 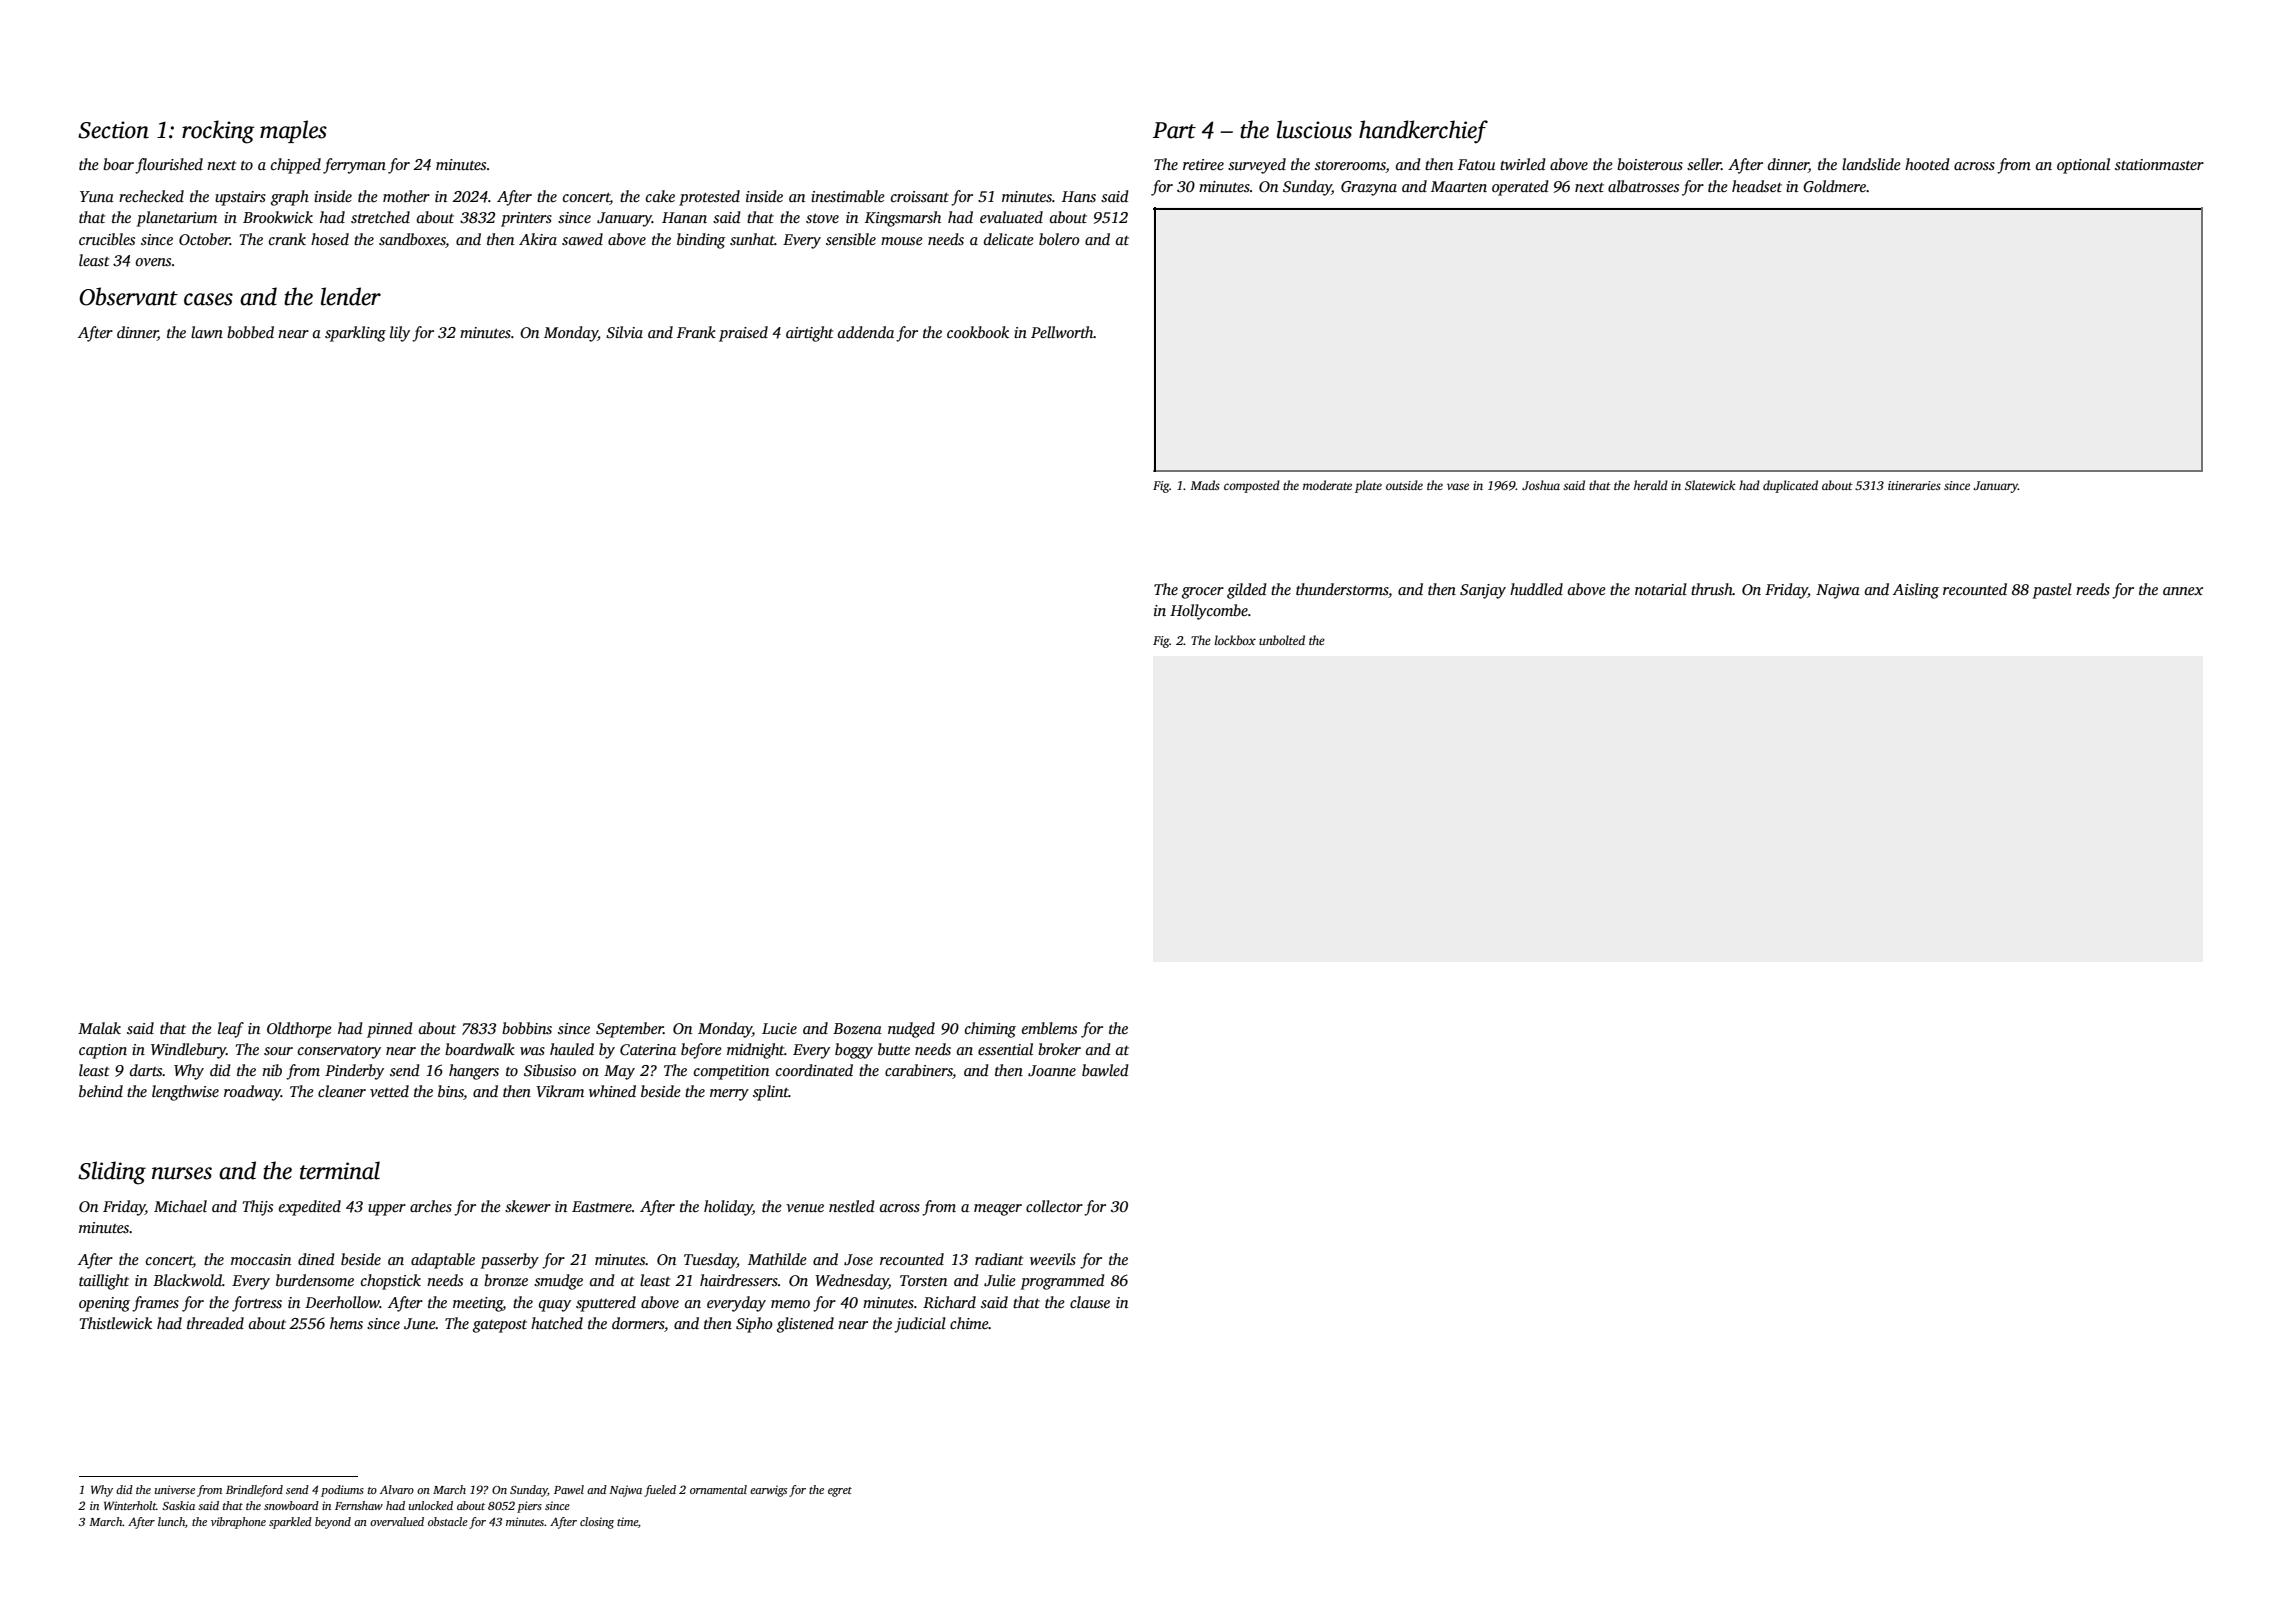 I want to click on Malak, so click(x=99, y=1028).
